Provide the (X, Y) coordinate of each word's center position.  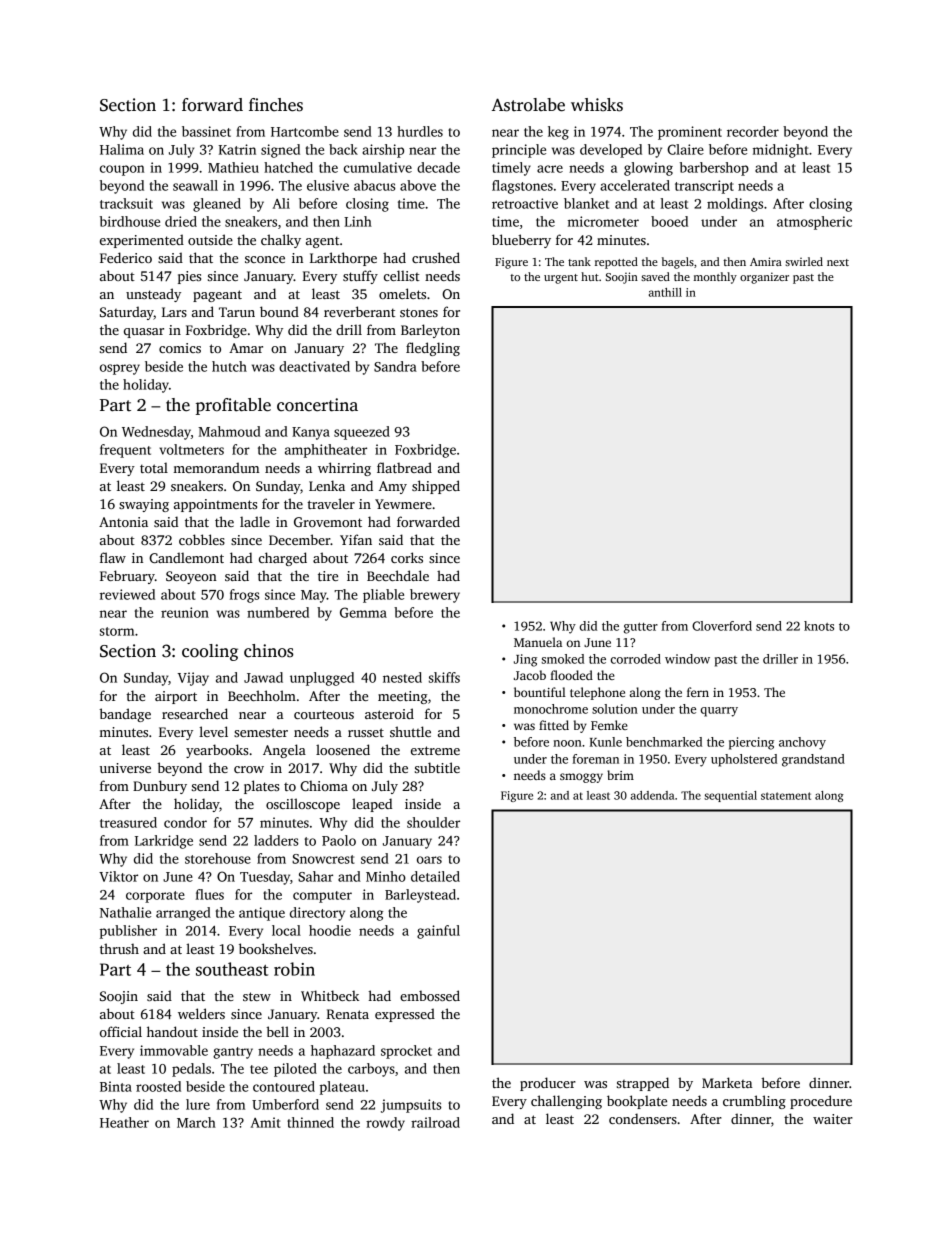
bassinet (206, 131)
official (121, 1031)
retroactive (525, 203)
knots (819, 626)
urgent (561, 279)
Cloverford (722, 626)
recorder (753, 131)
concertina (317, 405)
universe (125, 768)
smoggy (581, 778)
